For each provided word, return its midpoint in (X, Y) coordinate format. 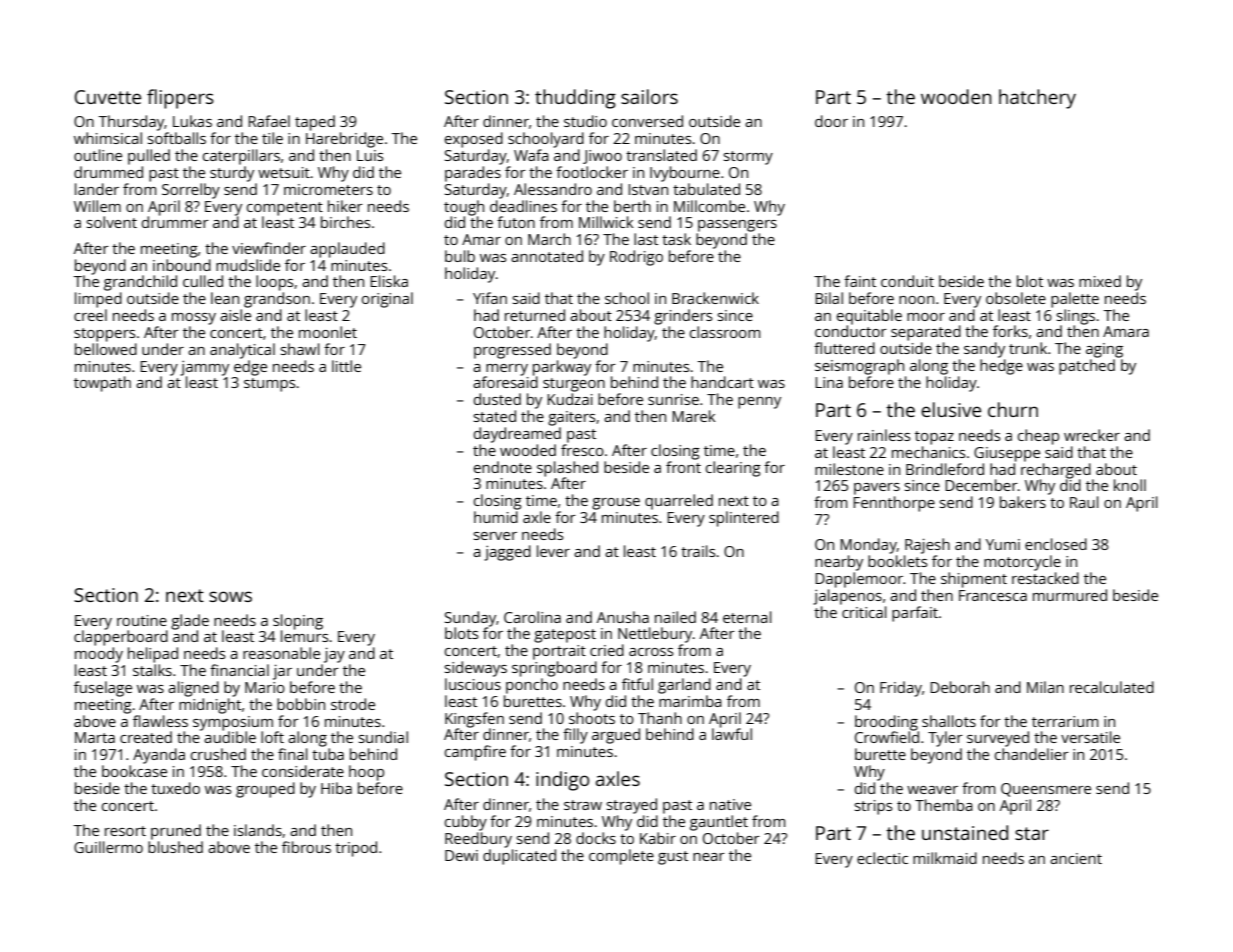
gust (673, 858)
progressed (512, 351)
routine (142, 620)
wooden (956, 96)
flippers (180, 99)
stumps (270, 385)
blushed (175, 847)
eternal (747, 617)
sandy (984, 350)
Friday (901, 689)
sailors (649, 96)
